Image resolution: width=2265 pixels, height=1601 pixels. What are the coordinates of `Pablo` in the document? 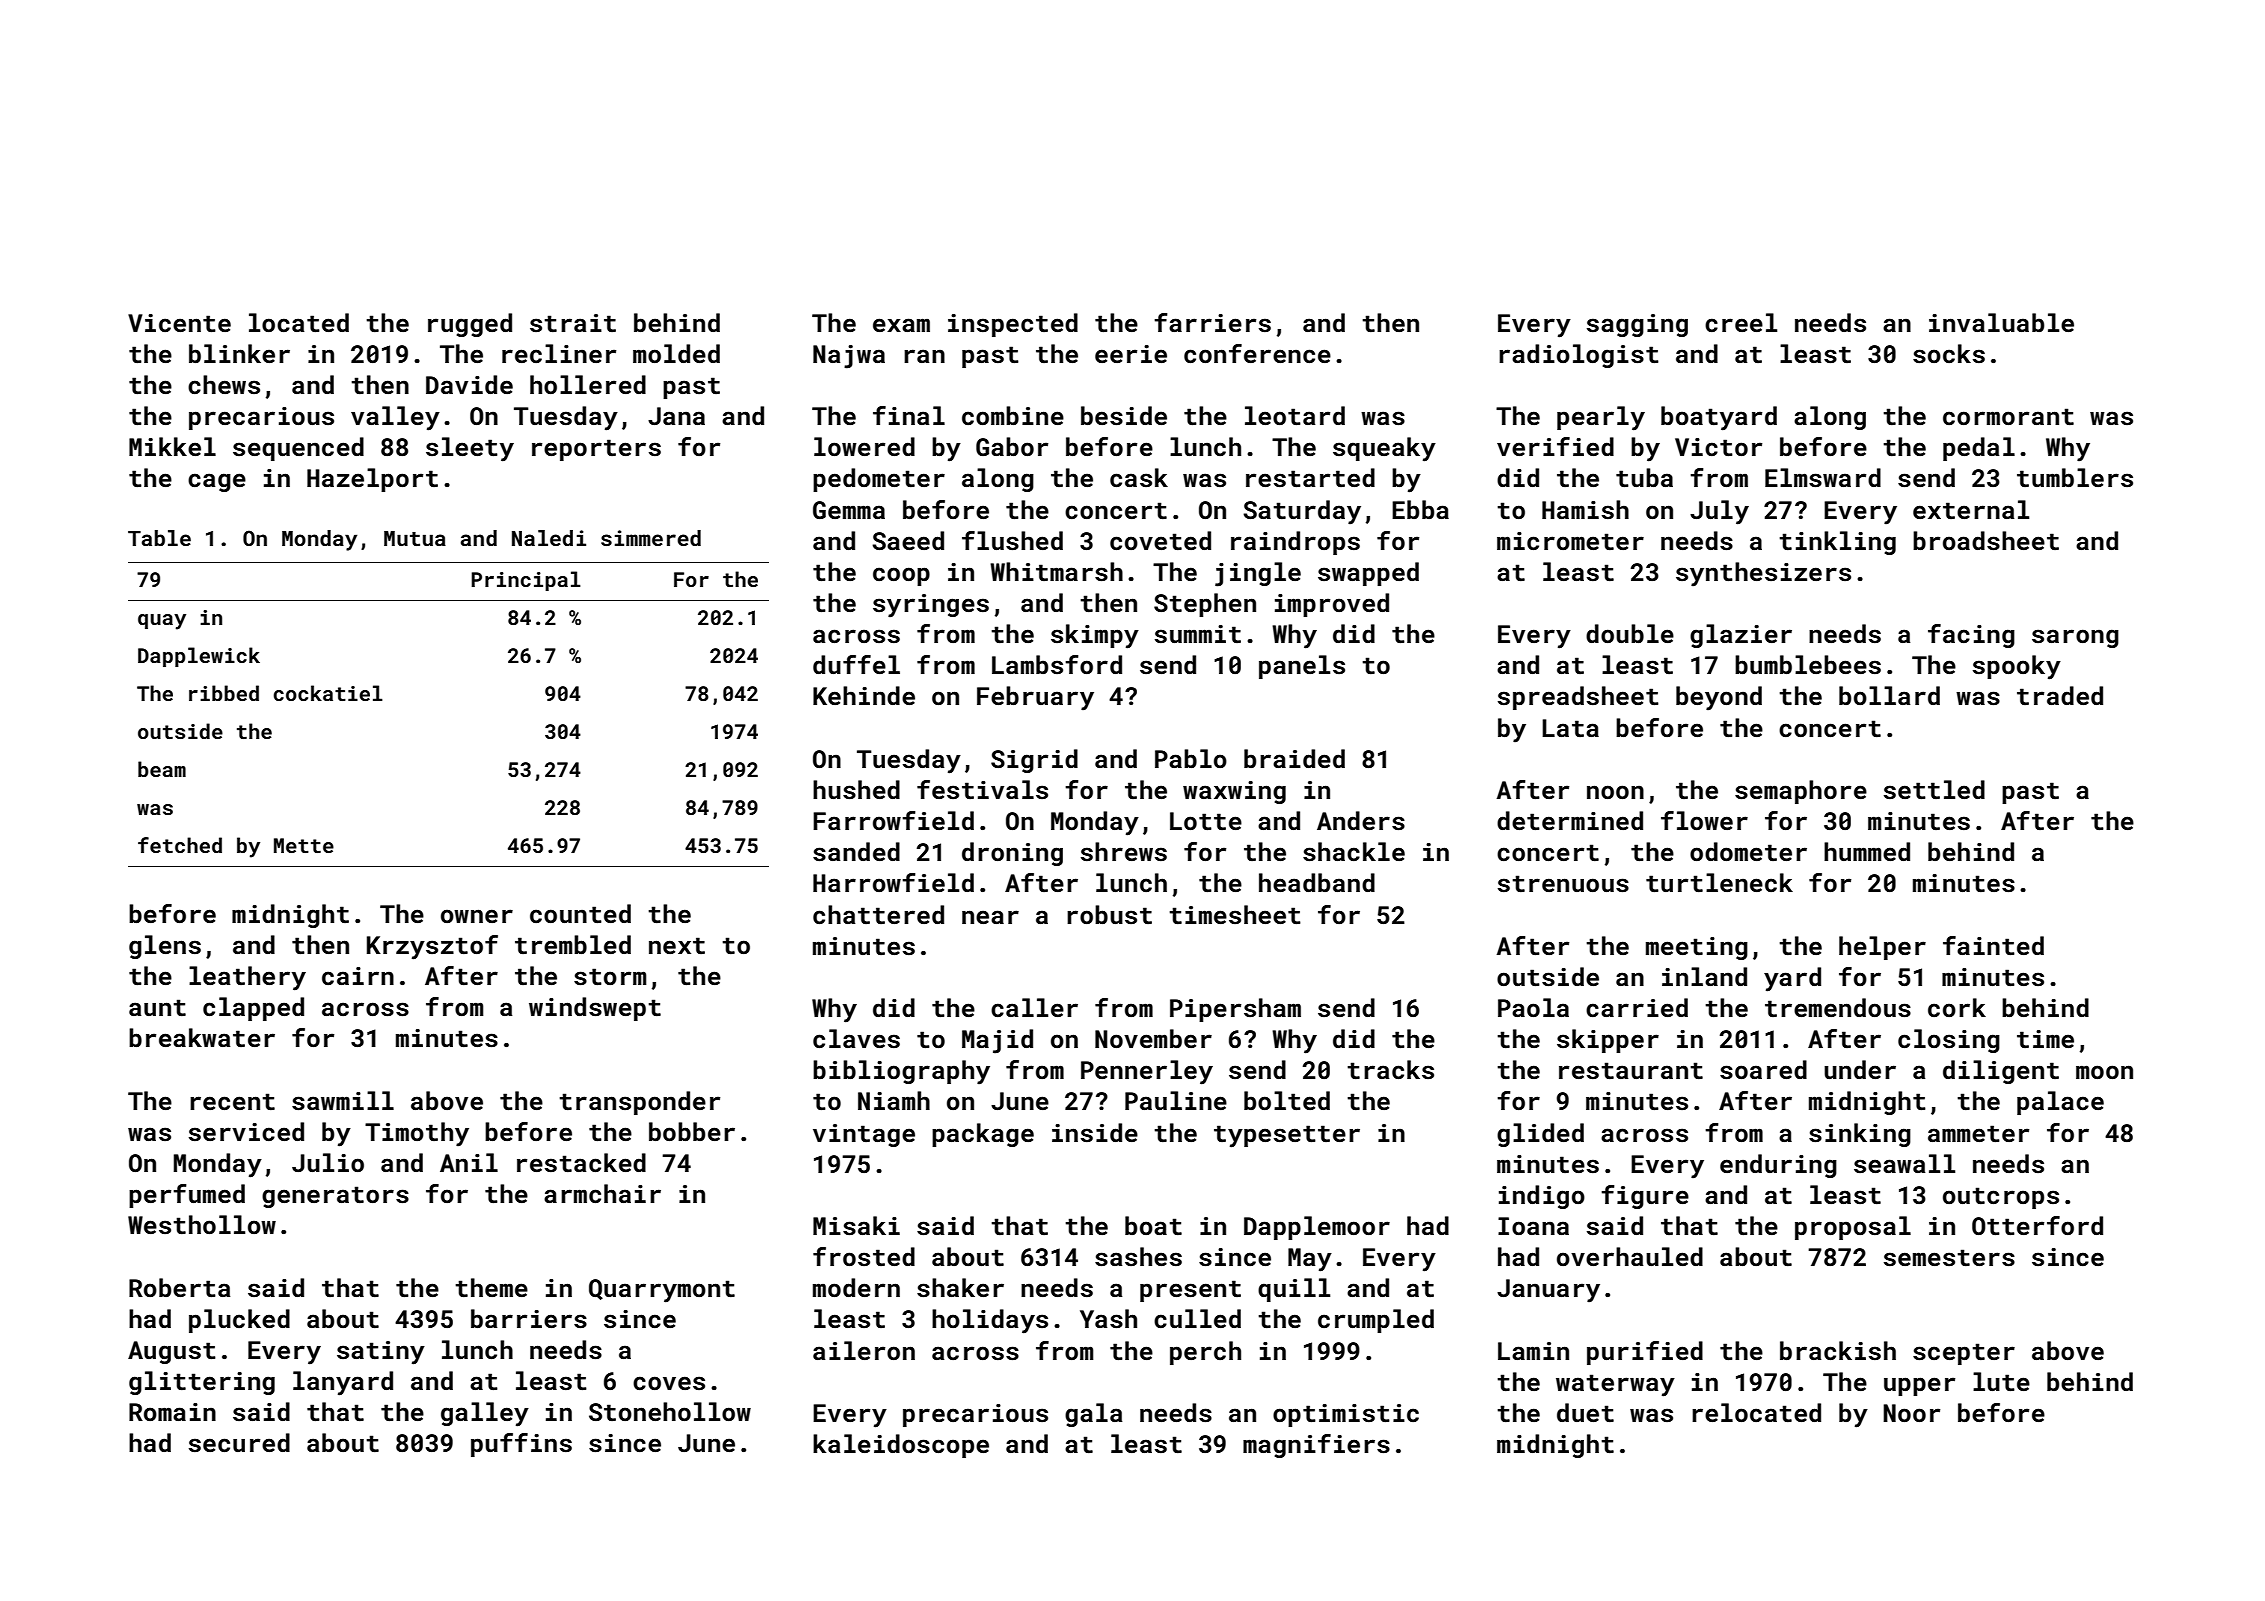 It's located at (1191, 758).
